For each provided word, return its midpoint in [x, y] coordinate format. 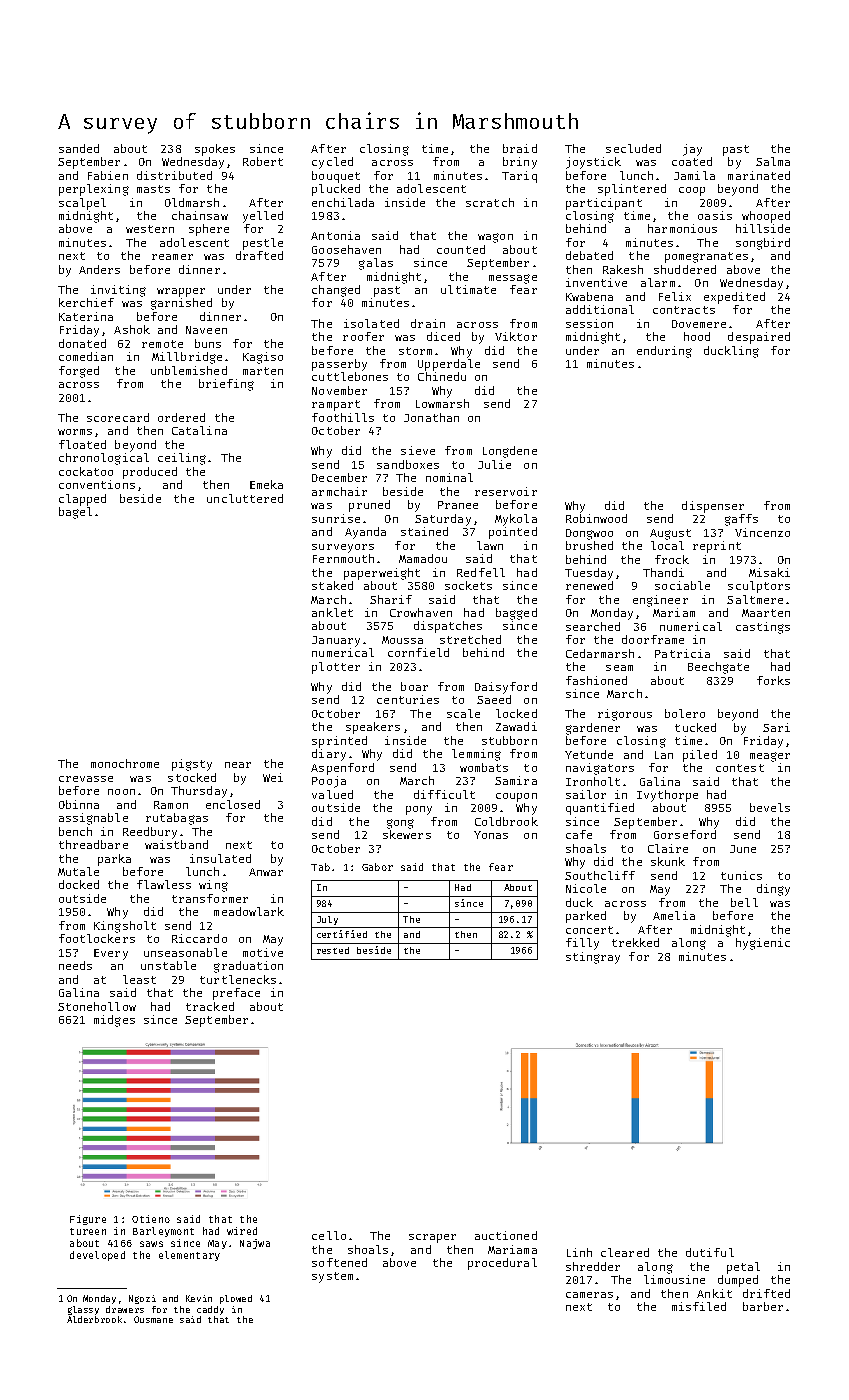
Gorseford [685, 834]
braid [520, 148]
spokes [215, 150]
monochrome [125, 763]
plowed [236, 1299]
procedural [502, 1264]
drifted [766, 1293]
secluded [633, 148]
